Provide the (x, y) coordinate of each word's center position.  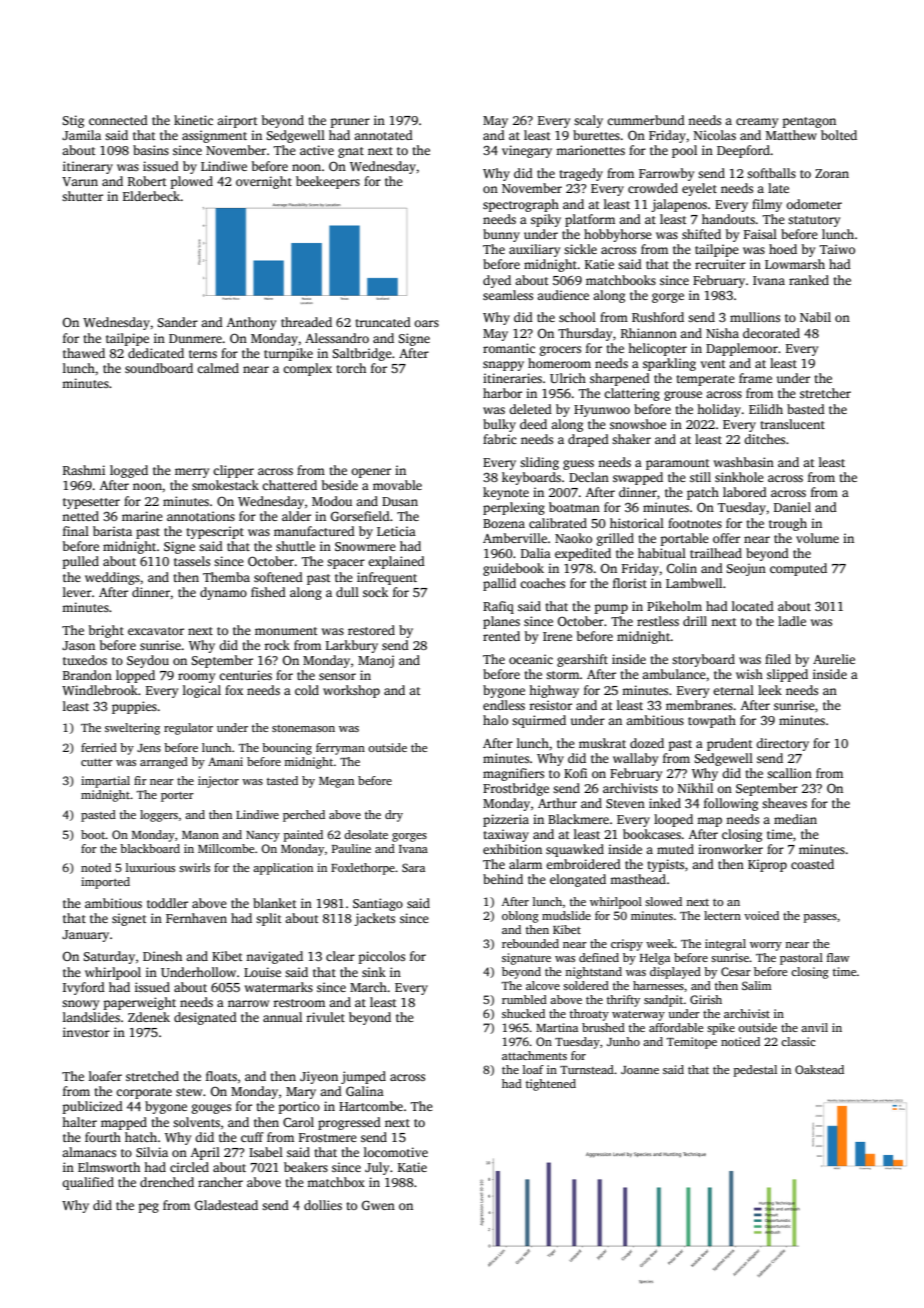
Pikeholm (674, 606)
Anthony (251, 323)
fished (268, 592)
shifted (701, 234)
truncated (383, 322)
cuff (252, 1137)
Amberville (515, 538)
